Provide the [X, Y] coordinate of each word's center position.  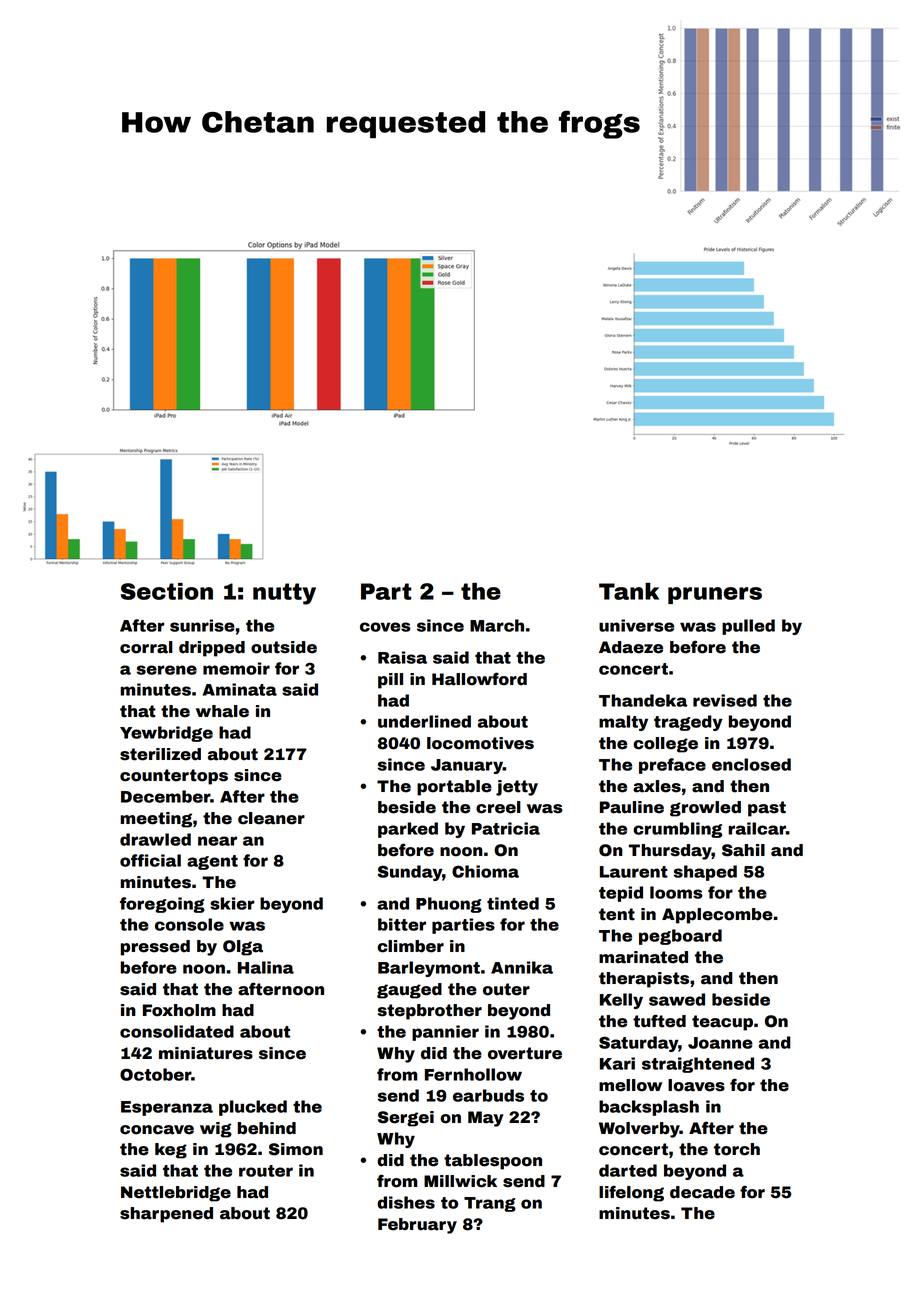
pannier [445, 1033]
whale [222, 711]
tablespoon [493, 1162]
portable [454, 788]
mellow [630, 1085]
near [217, 841]
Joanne [720, 1043]
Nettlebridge [176, 1194]
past [767, 809]
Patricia [506, 828]
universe [636, 625]
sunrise [202, 625]
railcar [757, 828]
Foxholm [179, 1010]
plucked [253, 1108]
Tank [629, 591]
